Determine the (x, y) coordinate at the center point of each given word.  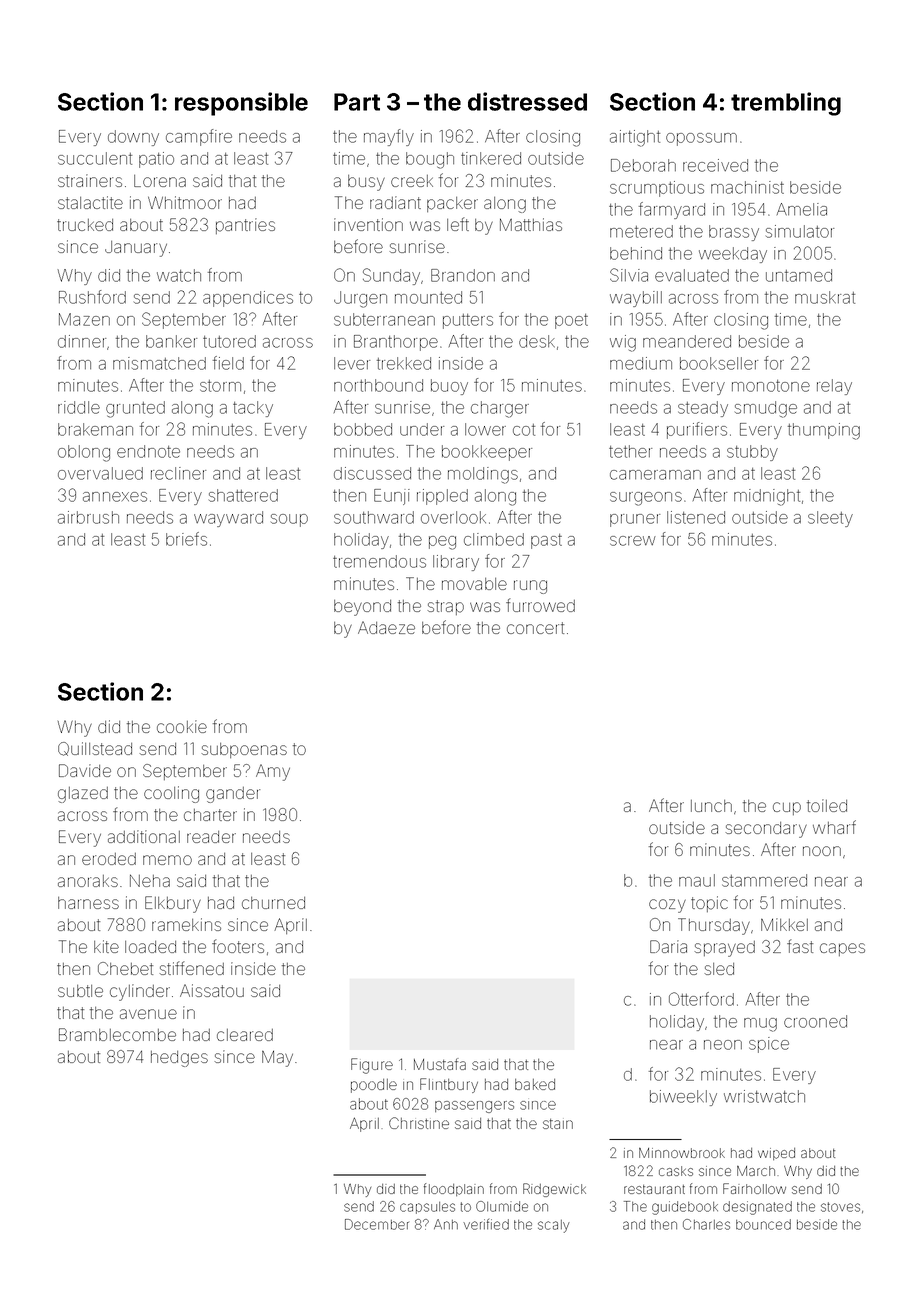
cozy (667, 906)
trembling (786, 104)
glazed (83, 795)
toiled (827, 805)
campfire (199, 137)
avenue (148, 1014)
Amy (273, 772)
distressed (527, 101)
